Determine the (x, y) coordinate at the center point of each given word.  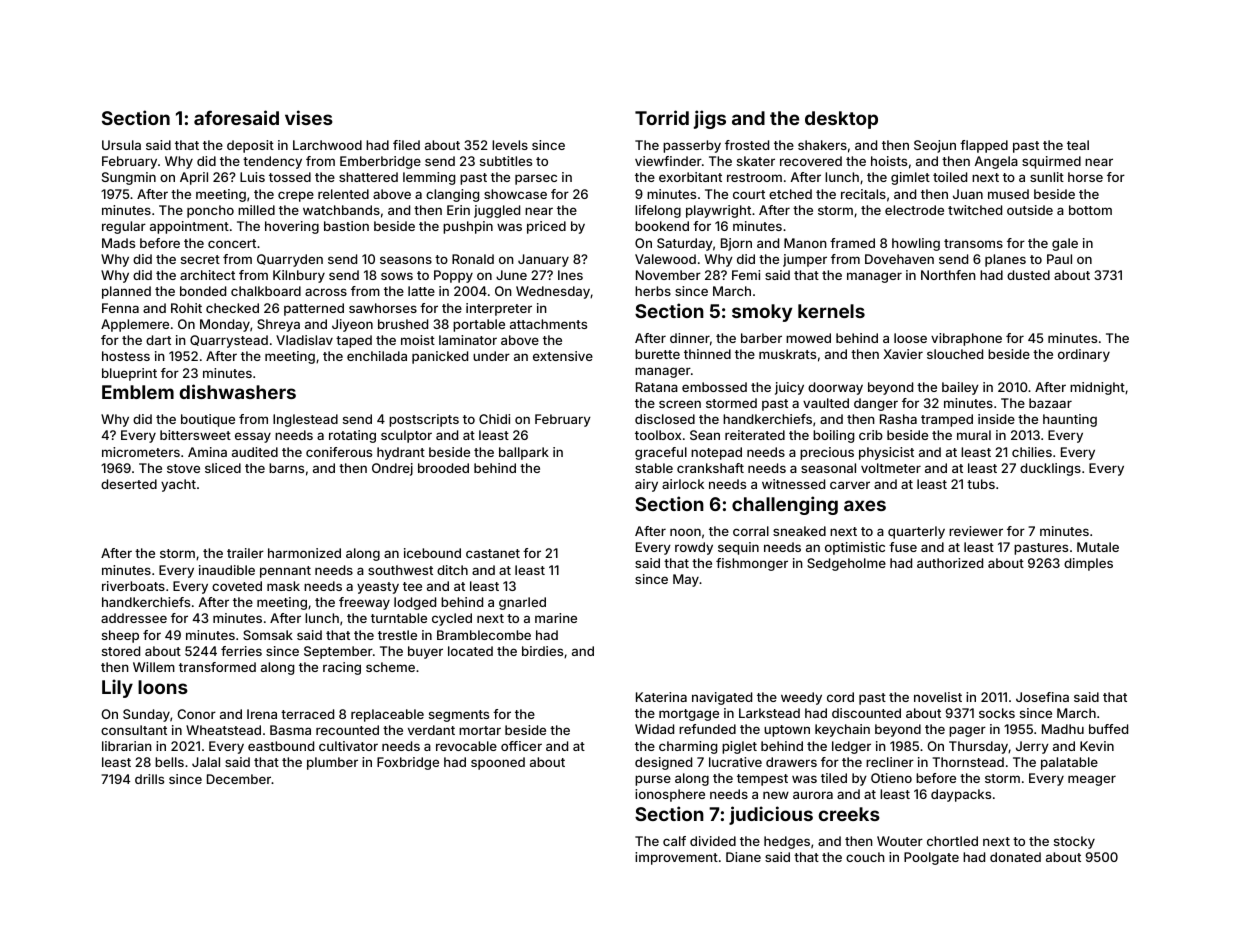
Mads (118, 243)
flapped (984, 146)
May (686, 580)
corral (751, 531)
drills (149, 779)
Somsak (268, 635)
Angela (996, 162)
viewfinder (668, 161)
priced (546, 227)
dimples (1088, 564)
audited (255, 452)
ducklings (1050, 469)
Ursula (121, 145)
